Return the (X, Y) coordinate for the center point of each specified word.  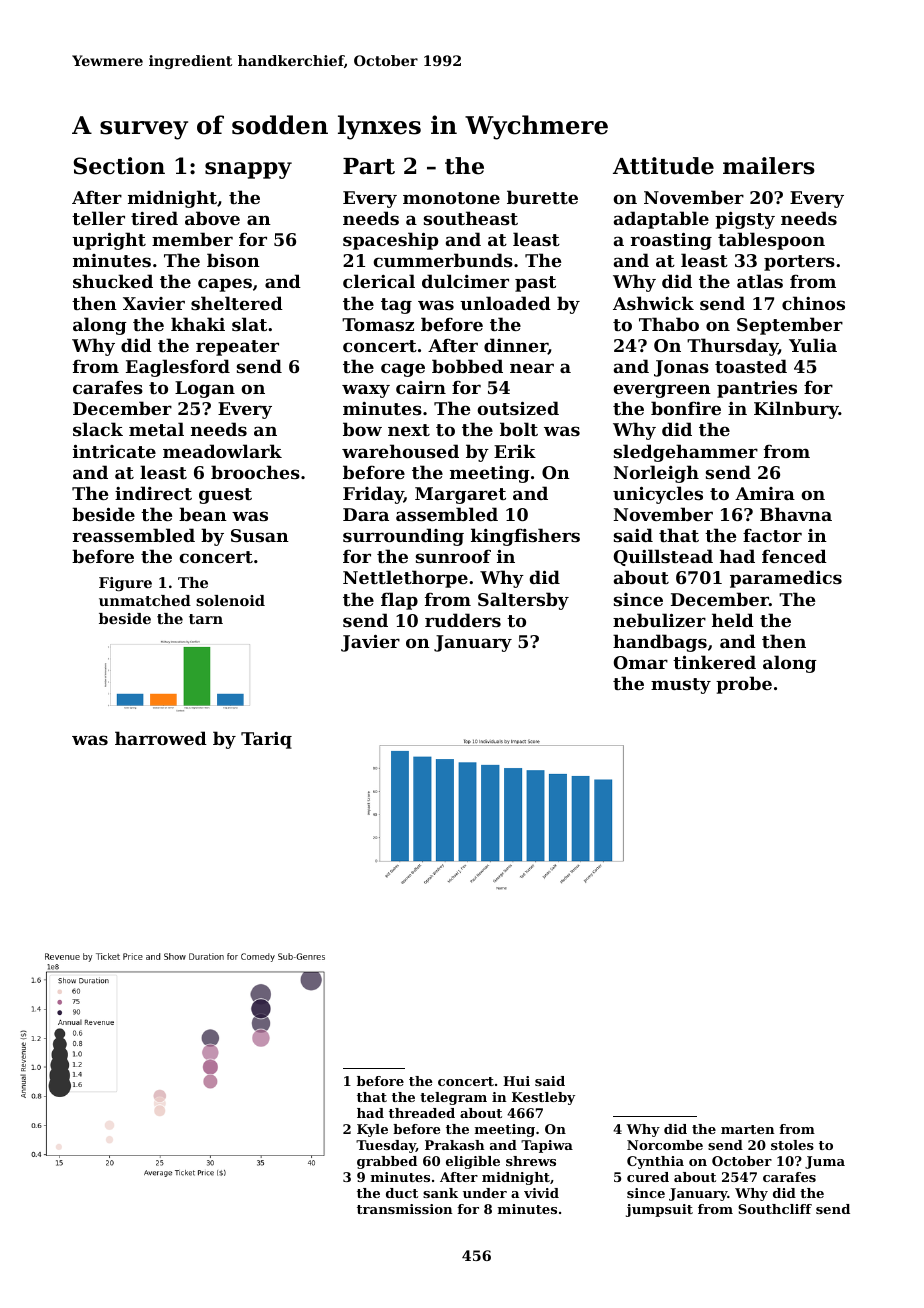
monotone (451, 198)
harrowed (161, 738)
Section (119, 166)
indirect (153, 493)
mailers (769, 166)
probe (744, 685)
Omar (641, 662)
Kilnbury (796, 410)
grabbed (387, 1162)
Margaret (460, 495)
